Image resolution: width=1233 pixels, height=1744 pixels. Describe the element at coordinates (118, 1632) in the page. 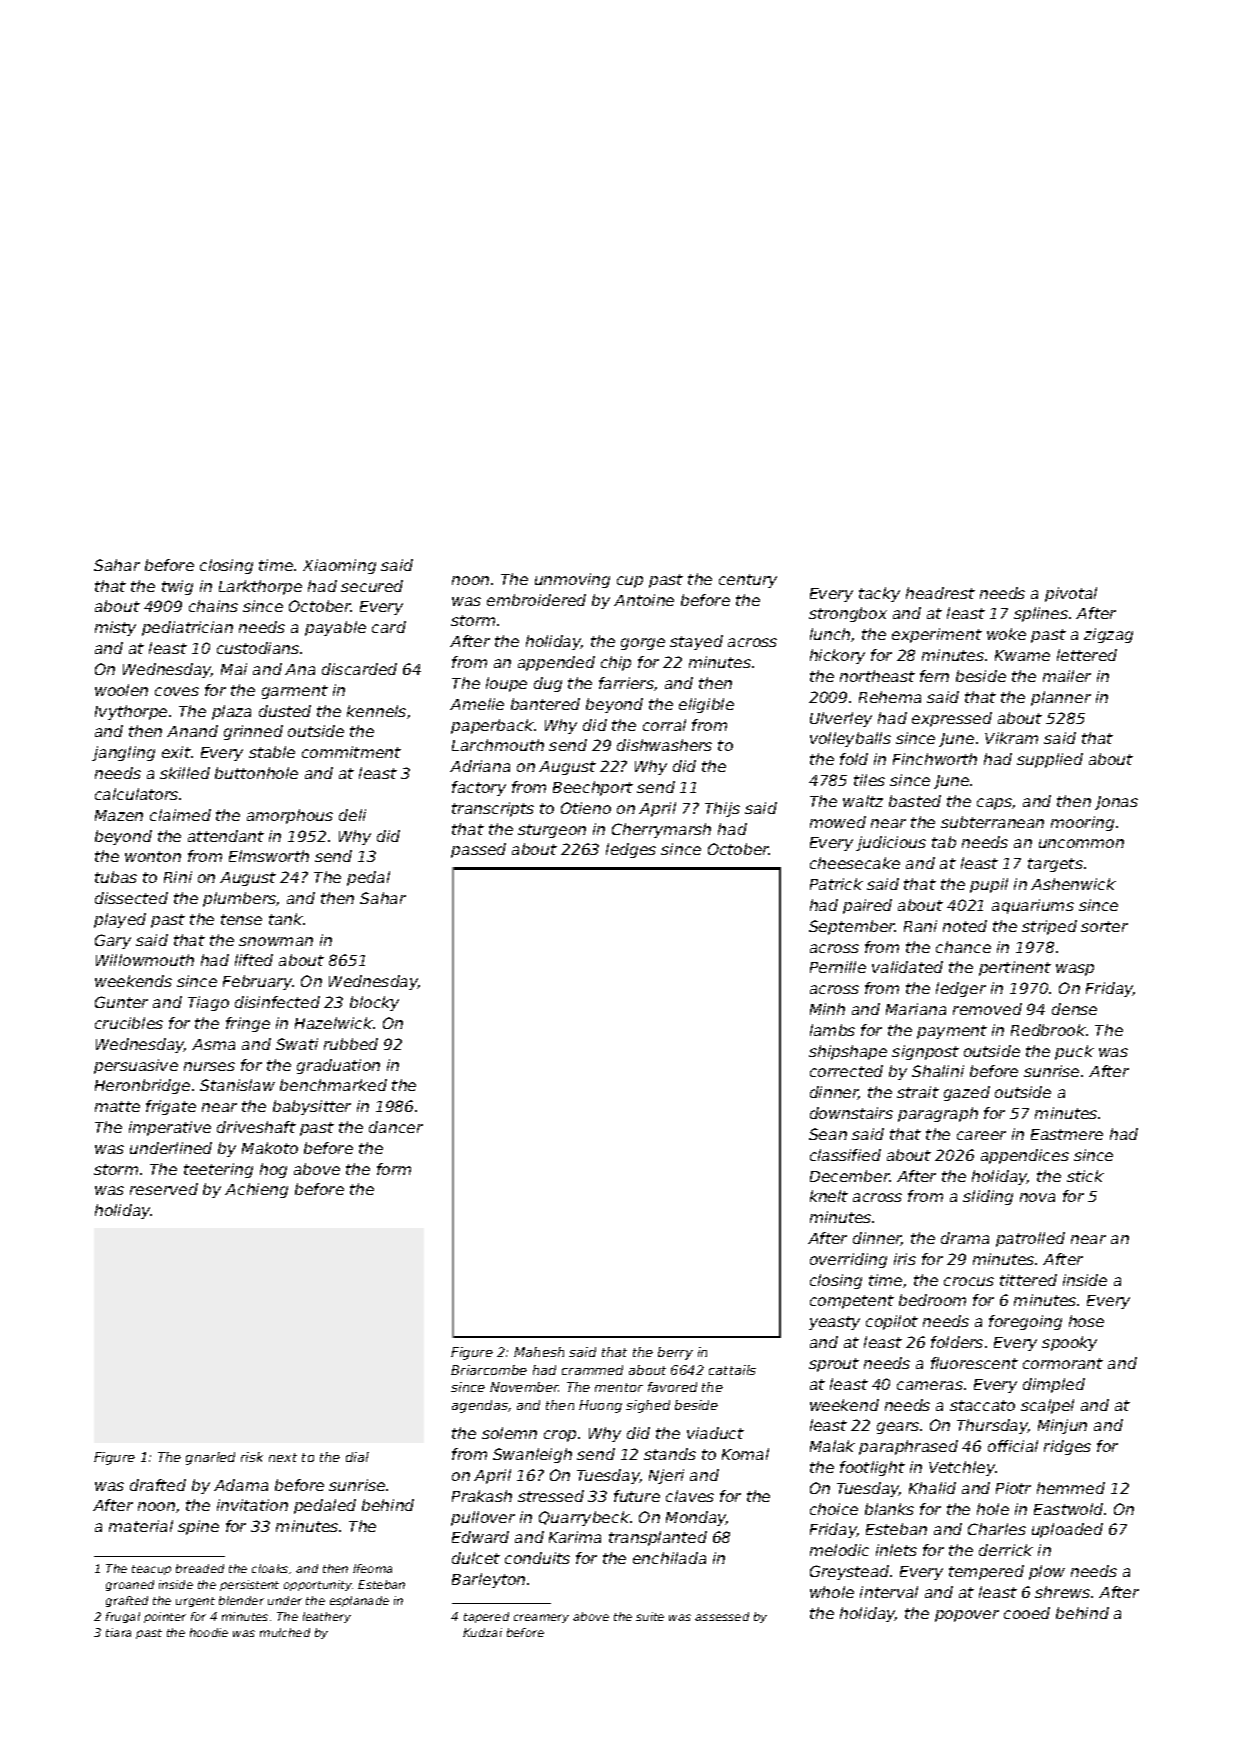

I see `tiara` at that location.
